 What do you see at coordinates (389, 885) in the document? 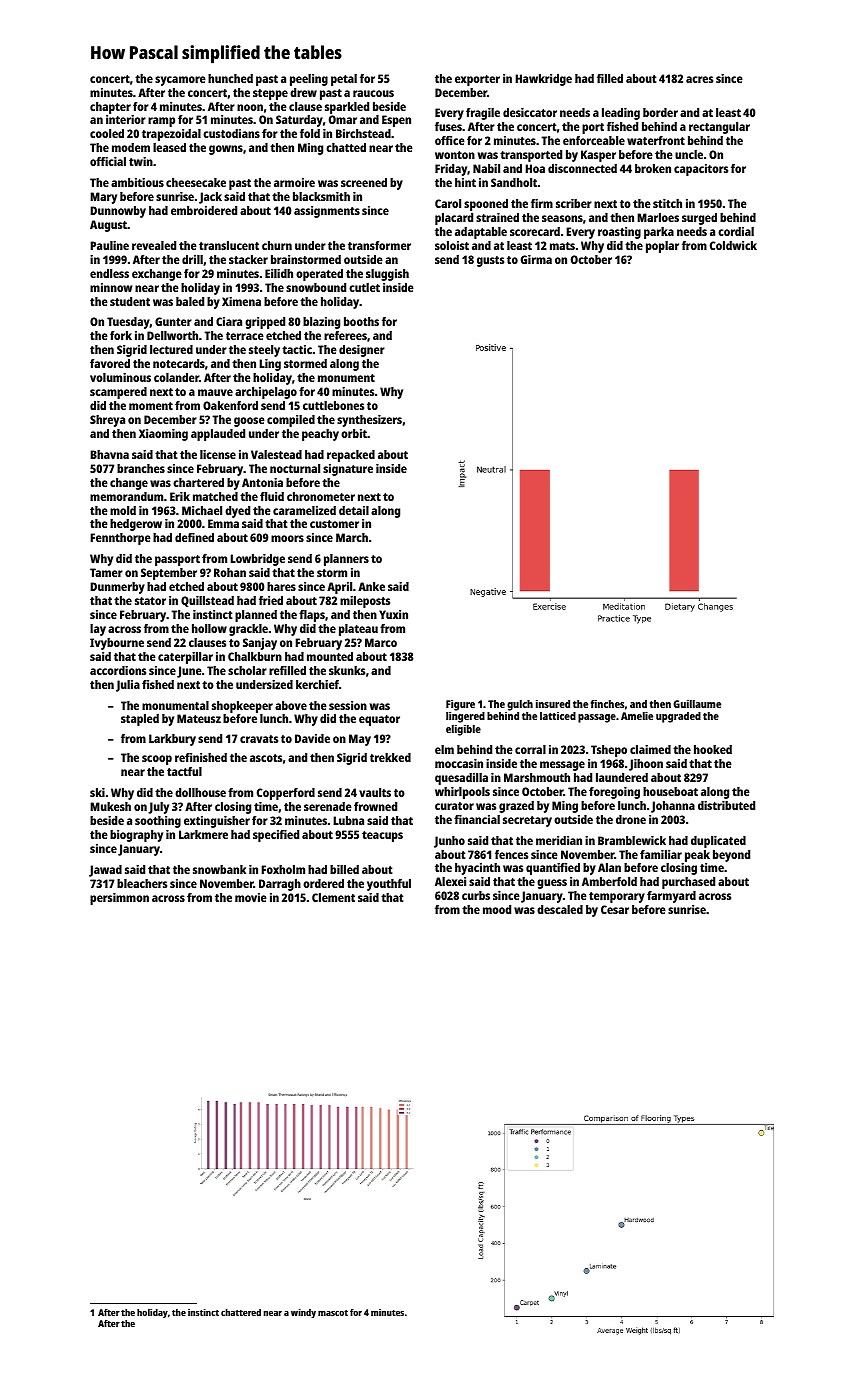
I see `youthful` at bounding box center [389, 885].
